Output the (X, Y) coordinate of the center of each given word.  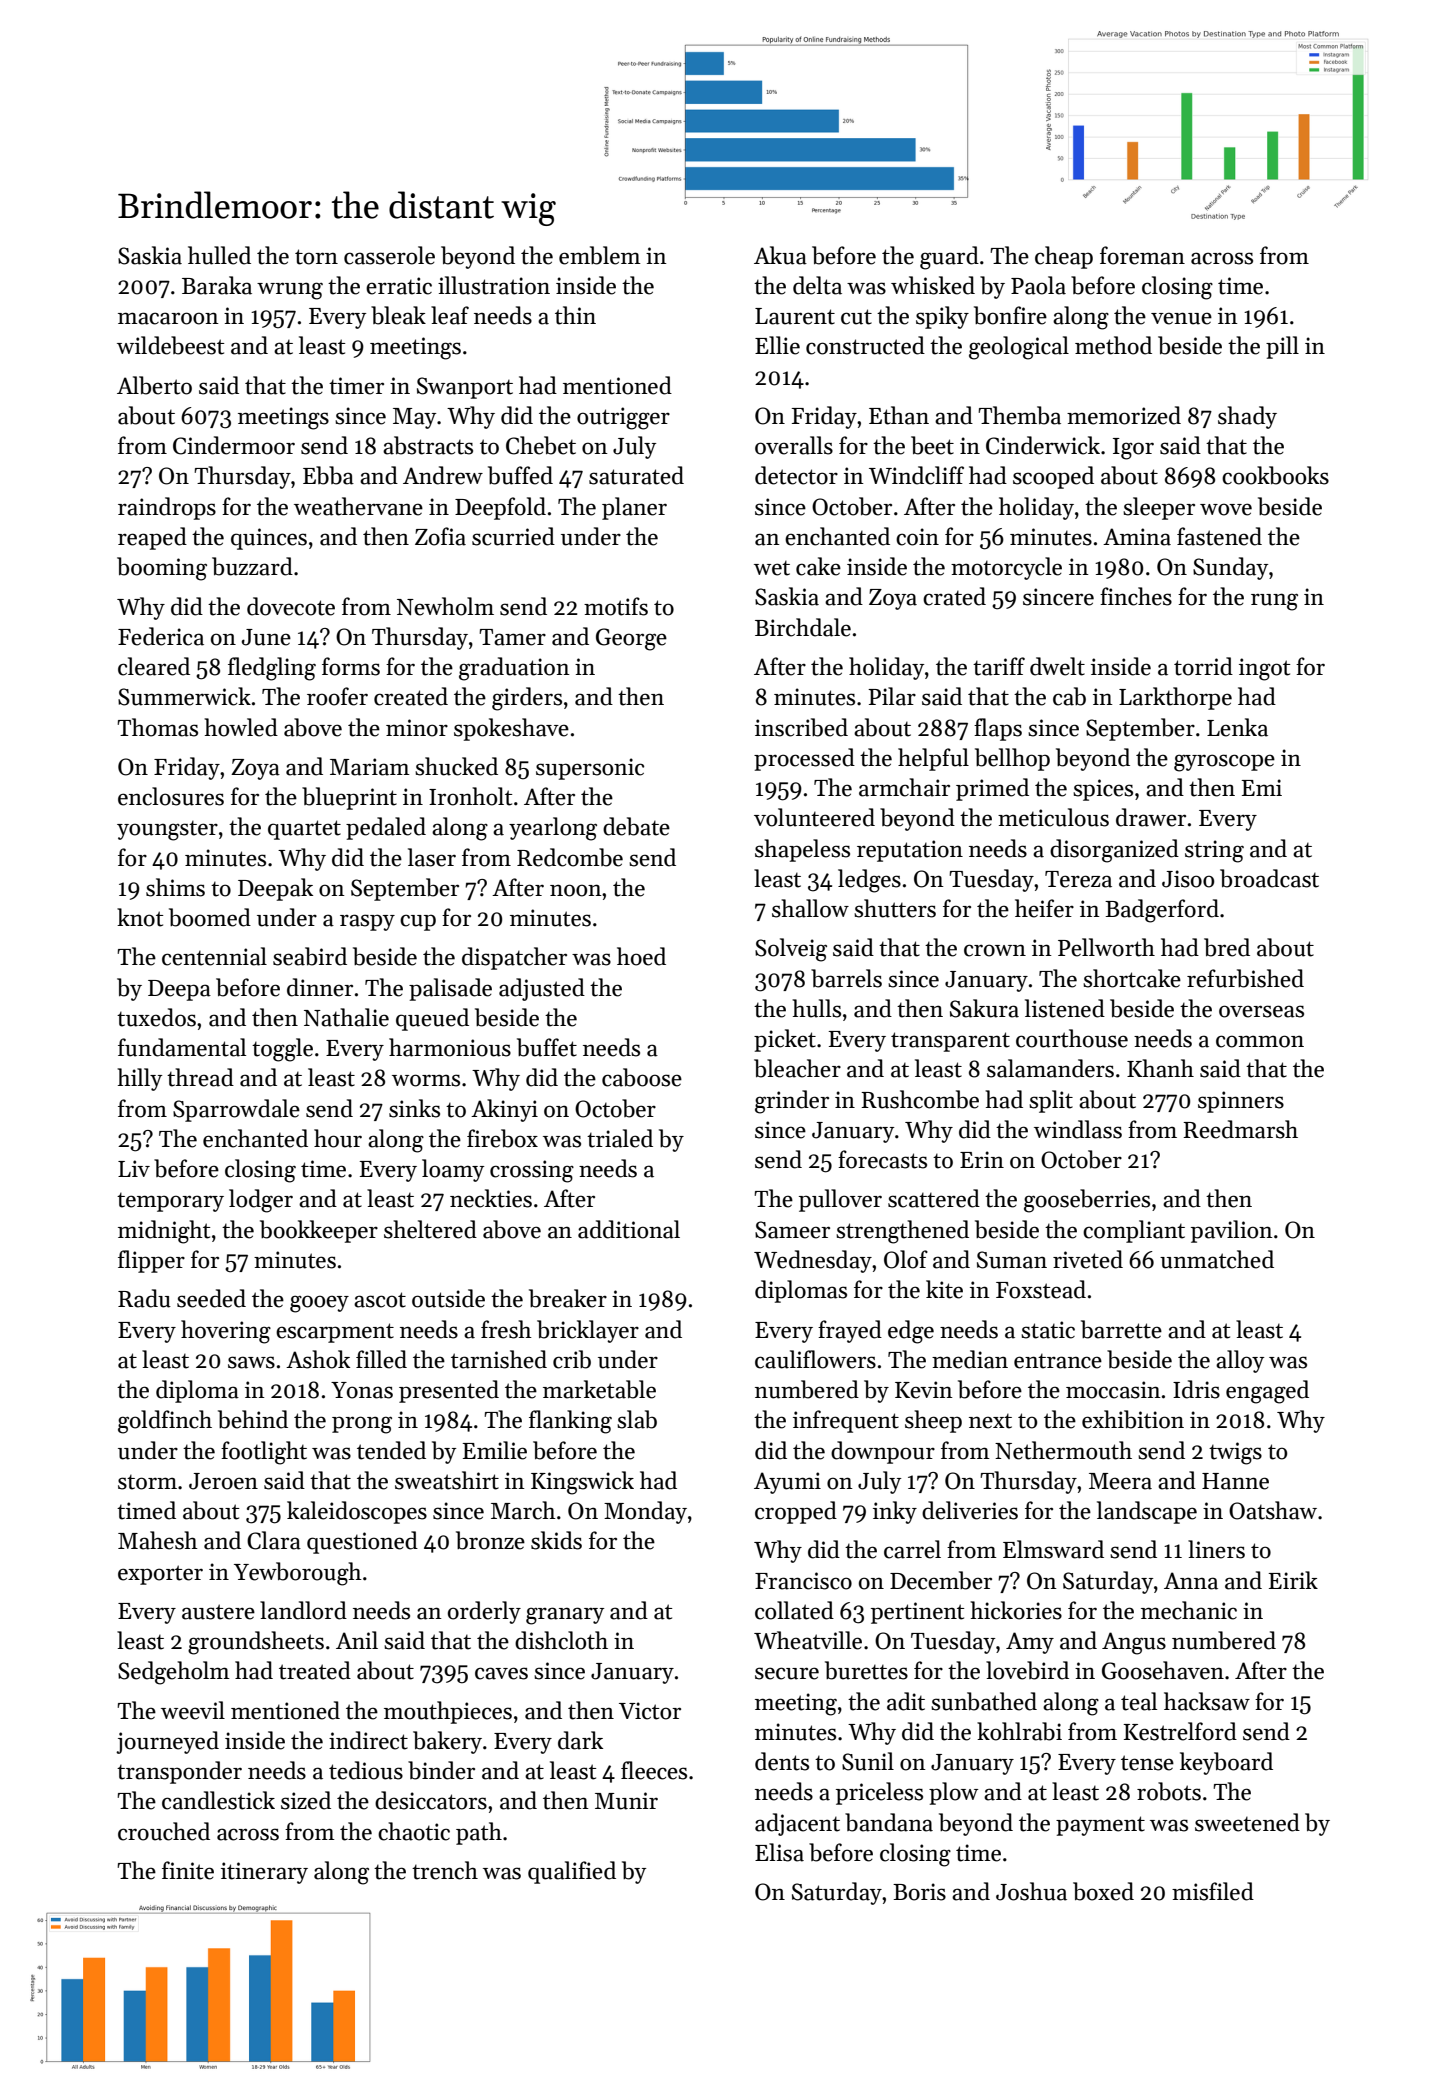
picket (785, 1040)
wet (772, 568)
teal (1139, 1701)
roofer (337, 696)
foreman (1142, 255)
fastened (1219, 536)
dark (580, 1740)
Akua (780, 255)
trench (445, 1870)
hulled (219, 255)
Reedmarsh (1240, 1129)
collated (794, 1610)
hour (338, 1138)
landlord (303, 1610)
